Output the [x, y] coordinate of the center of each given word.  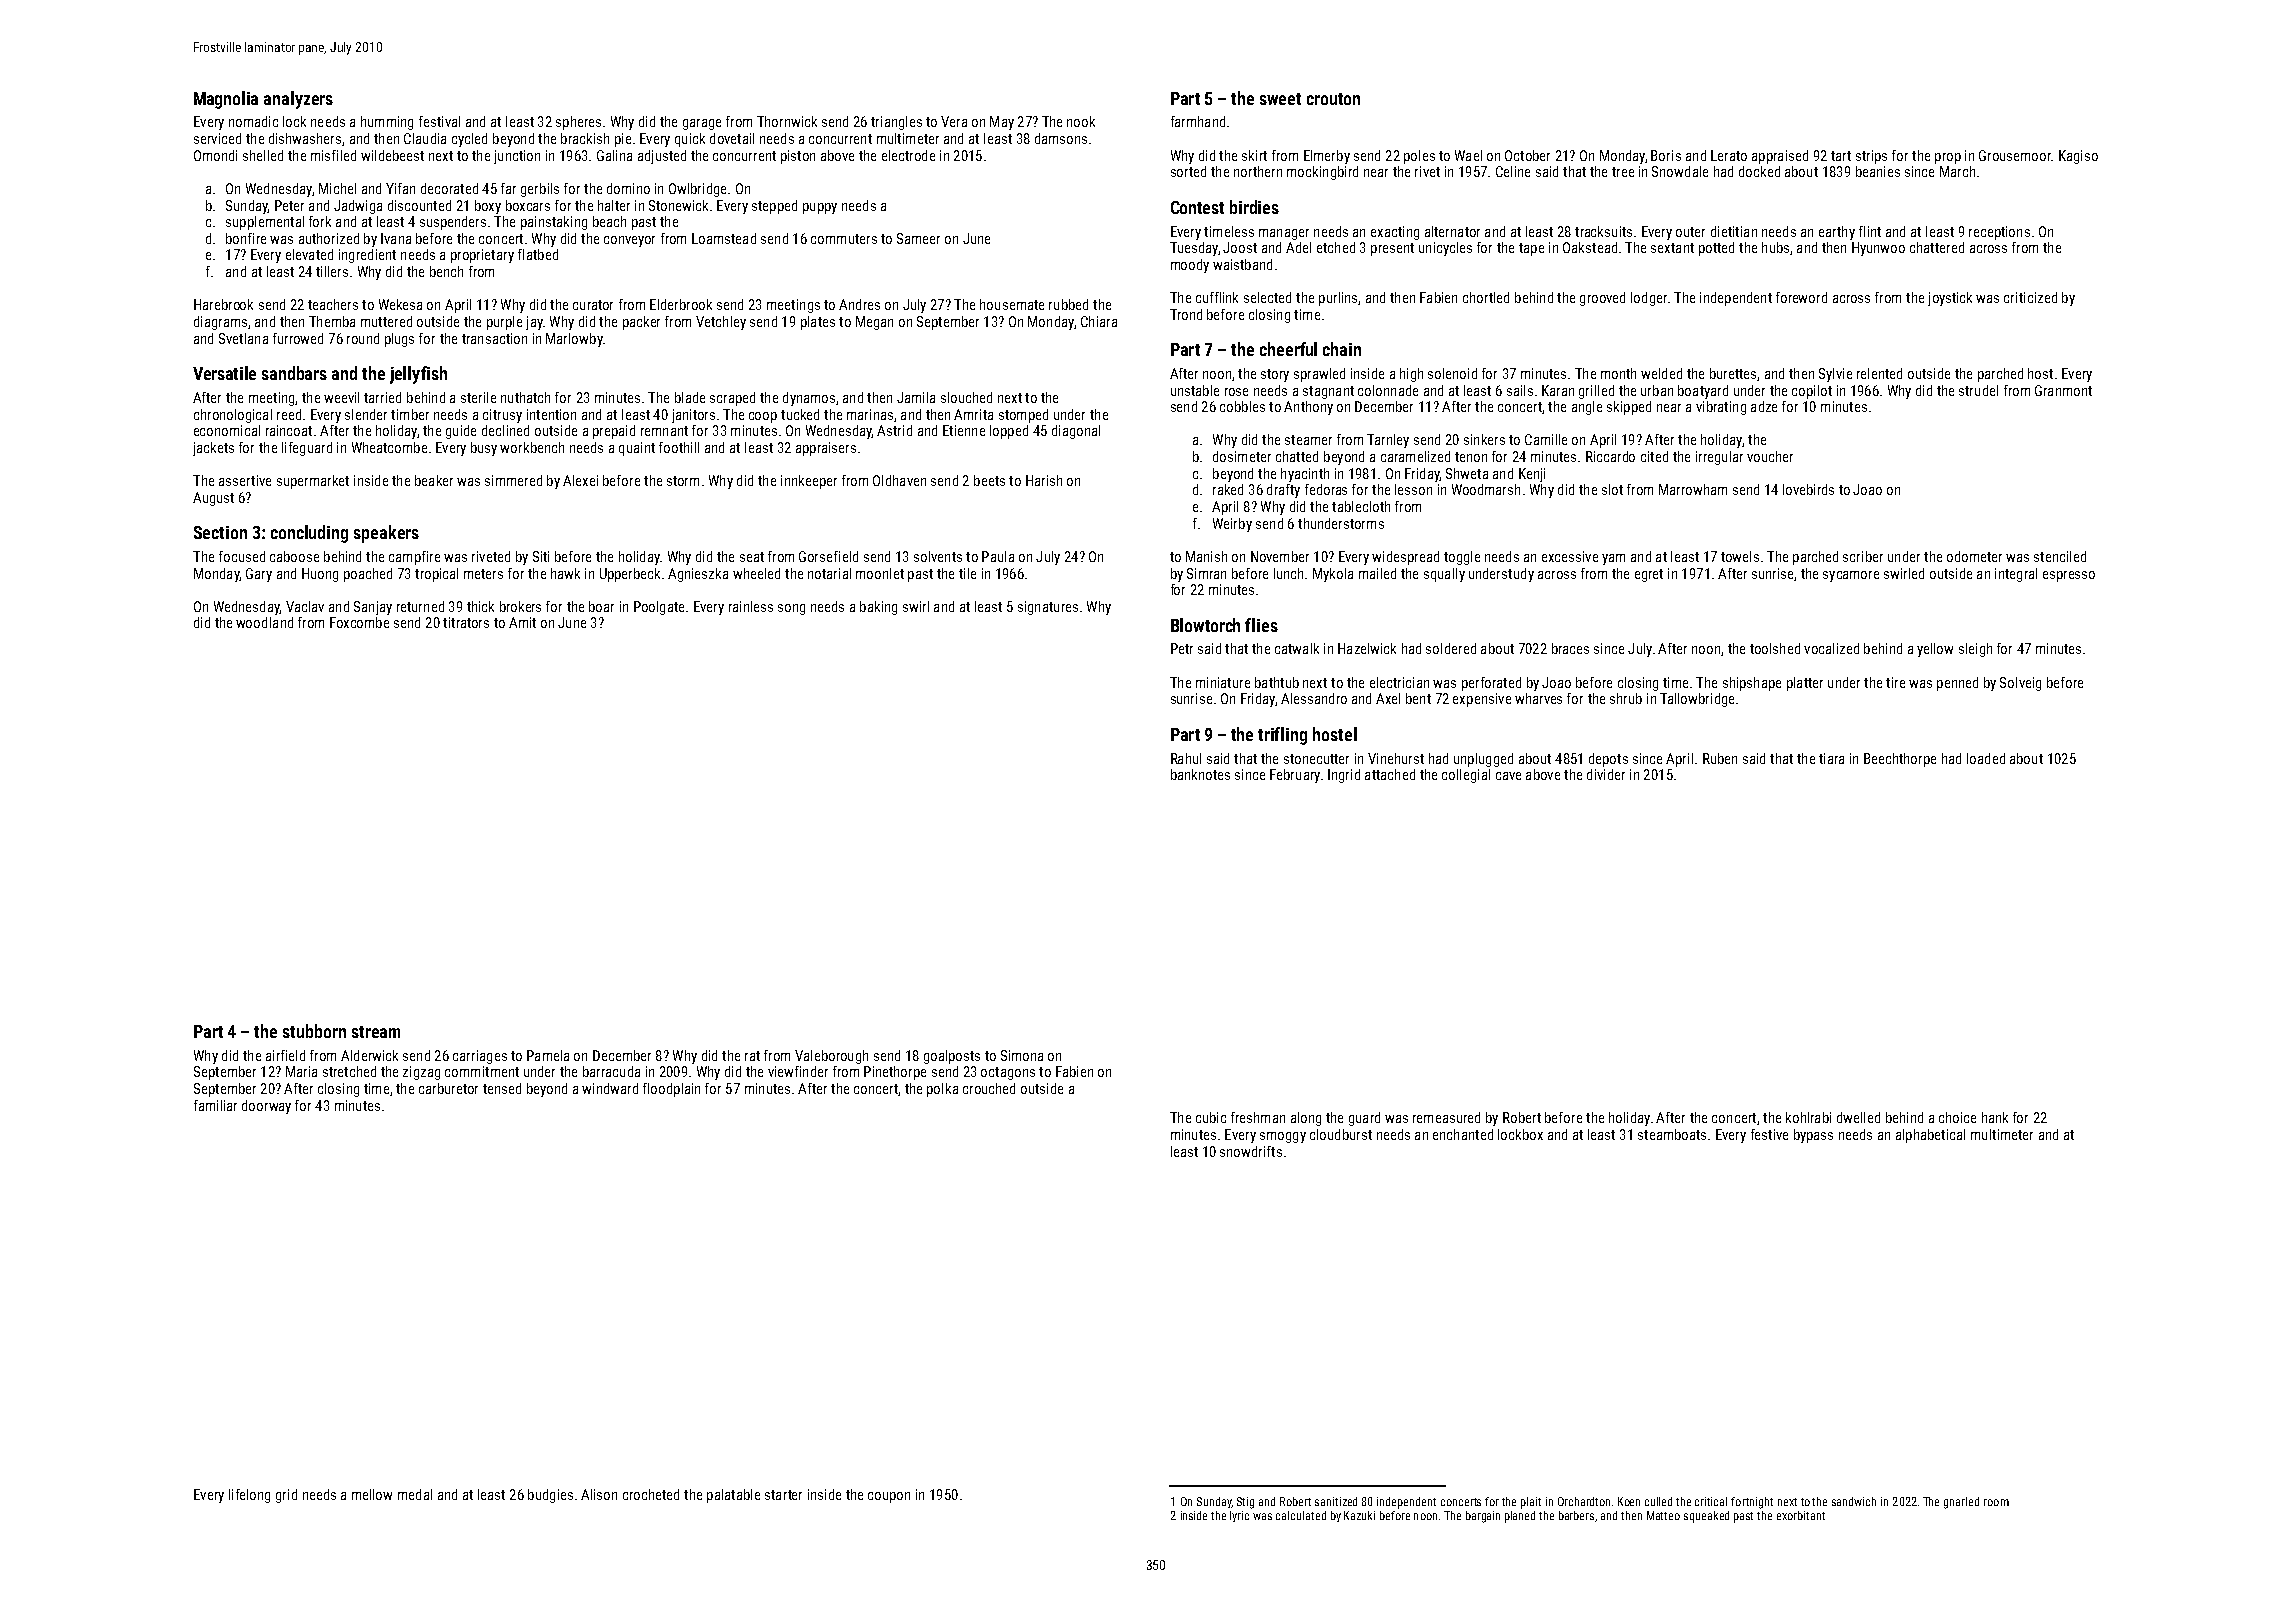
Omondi [215, 155]
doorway [266, 1107]
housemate [1012, 304]
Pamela [548, 1055]
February [1295, 776]
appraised [1780, 157]
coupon [889, 1497]
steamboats [1672, 1134]
